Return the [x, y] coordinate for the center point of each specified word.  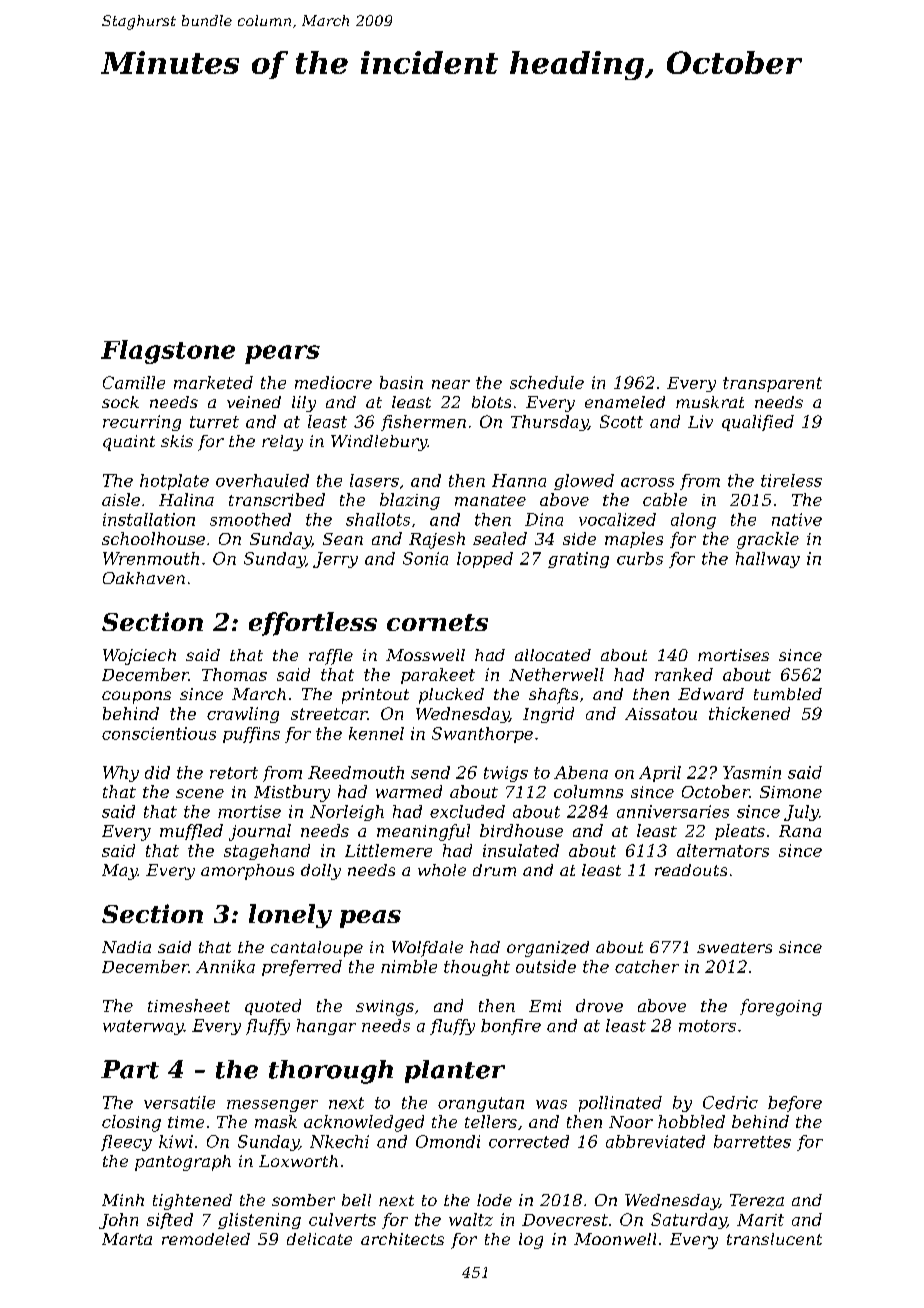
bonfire [511, 1027]
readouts [691, 870]
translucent [774, 1239]
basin [401, 382]
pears [282, 354]
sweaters [734, 947]
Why [121, 774]
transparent [772, 384]
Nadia [126, 947]
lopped [485, 560]
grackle [768, 540]
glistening [259, 1221]
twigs [506, 774]
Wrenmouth [151, 558]
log [531, 1241]
